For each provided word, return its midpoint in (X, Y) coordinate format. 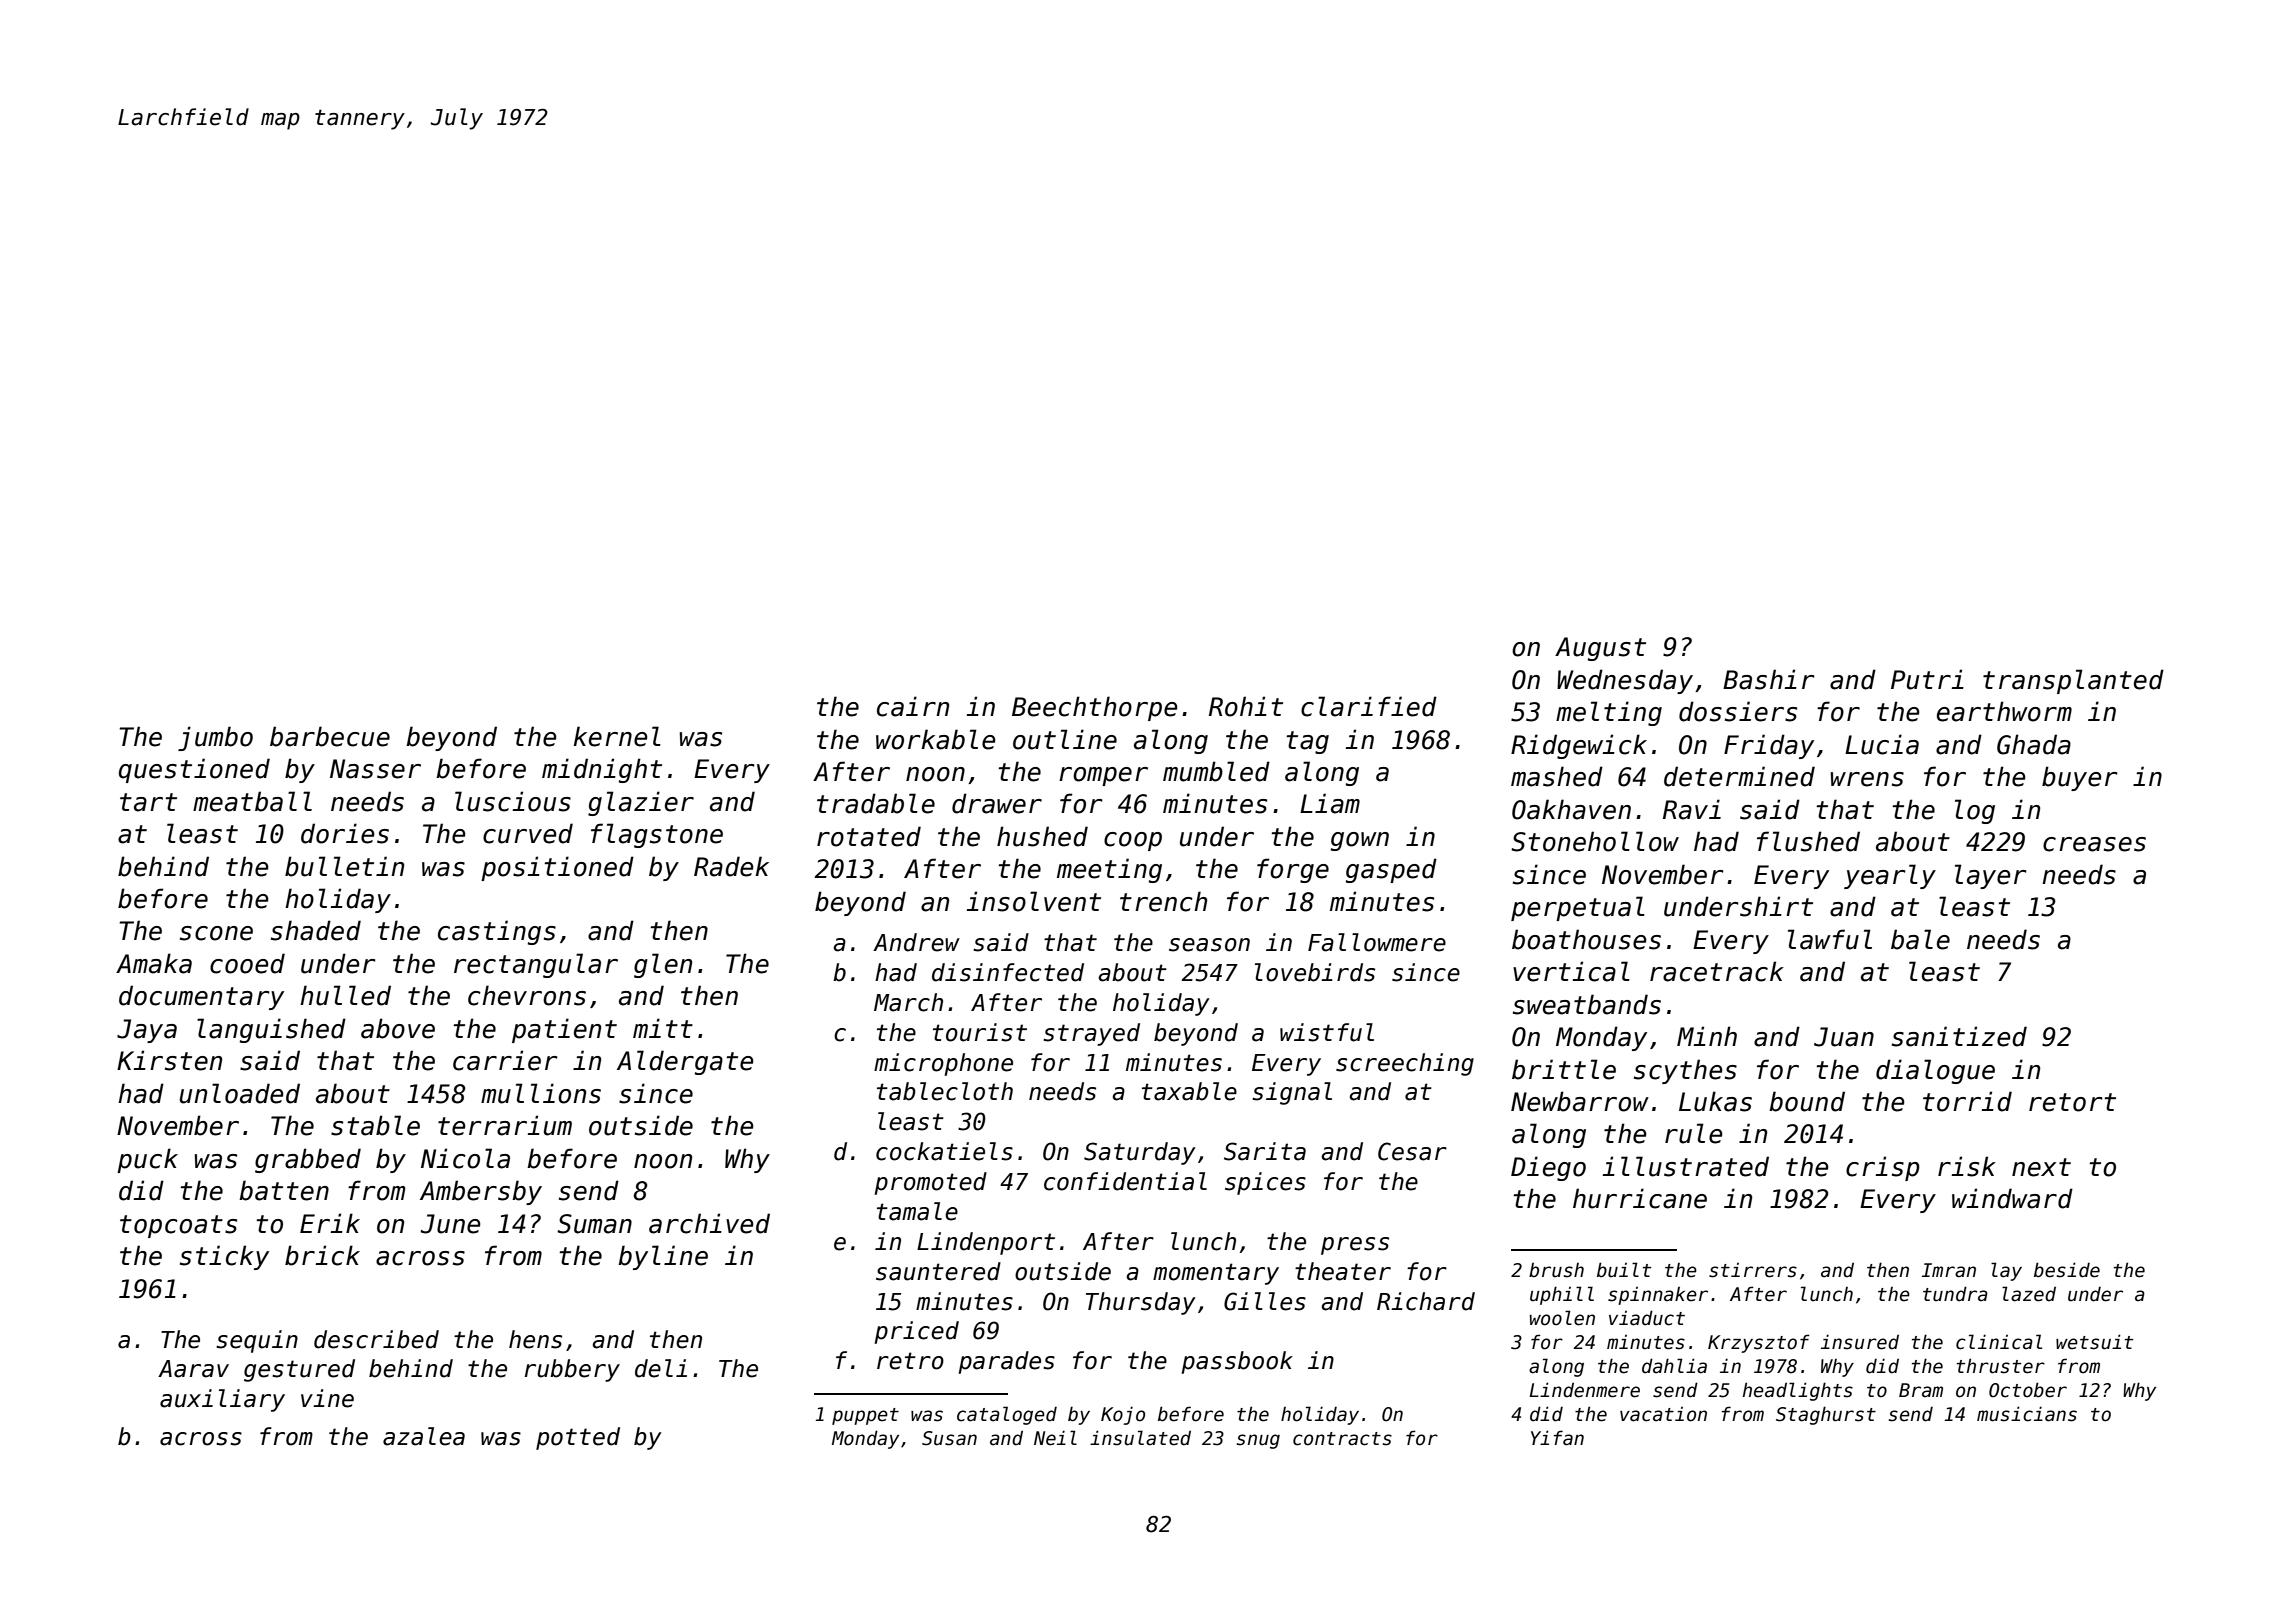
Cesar (1412, 1151)
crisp (1883, 1168)
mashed (1557, 776)
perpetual (1578, 908)
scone (216, 933)
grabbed (308, 1160)
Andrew (916, 942)
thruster (2001, 1366)
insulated (1140, 1438)
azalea (424, 1436)
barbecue (330, 736)
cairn (913, 706)
